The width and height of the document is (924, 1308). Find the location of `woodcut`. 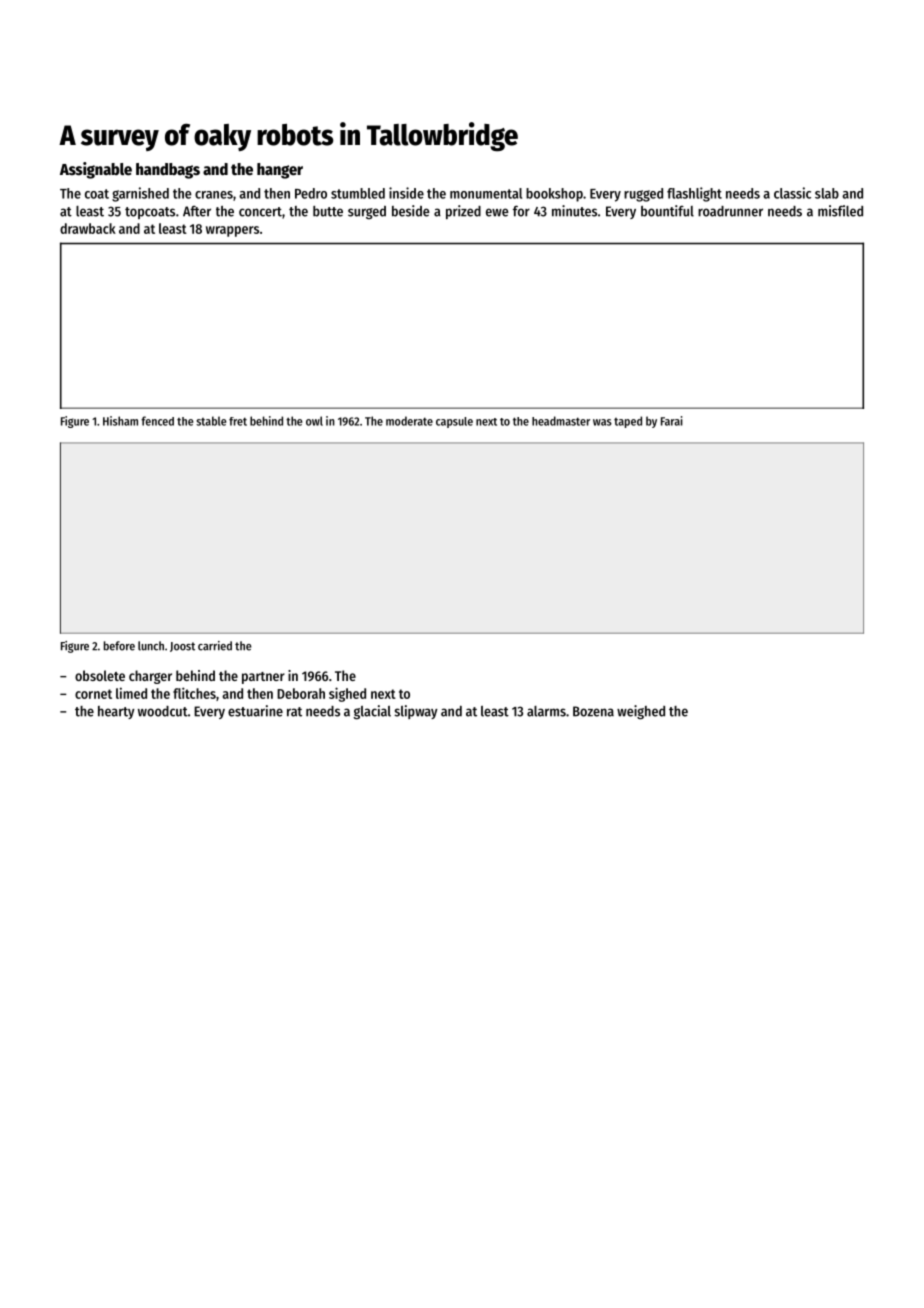

woodcut is located at coordinates (163, 711).
